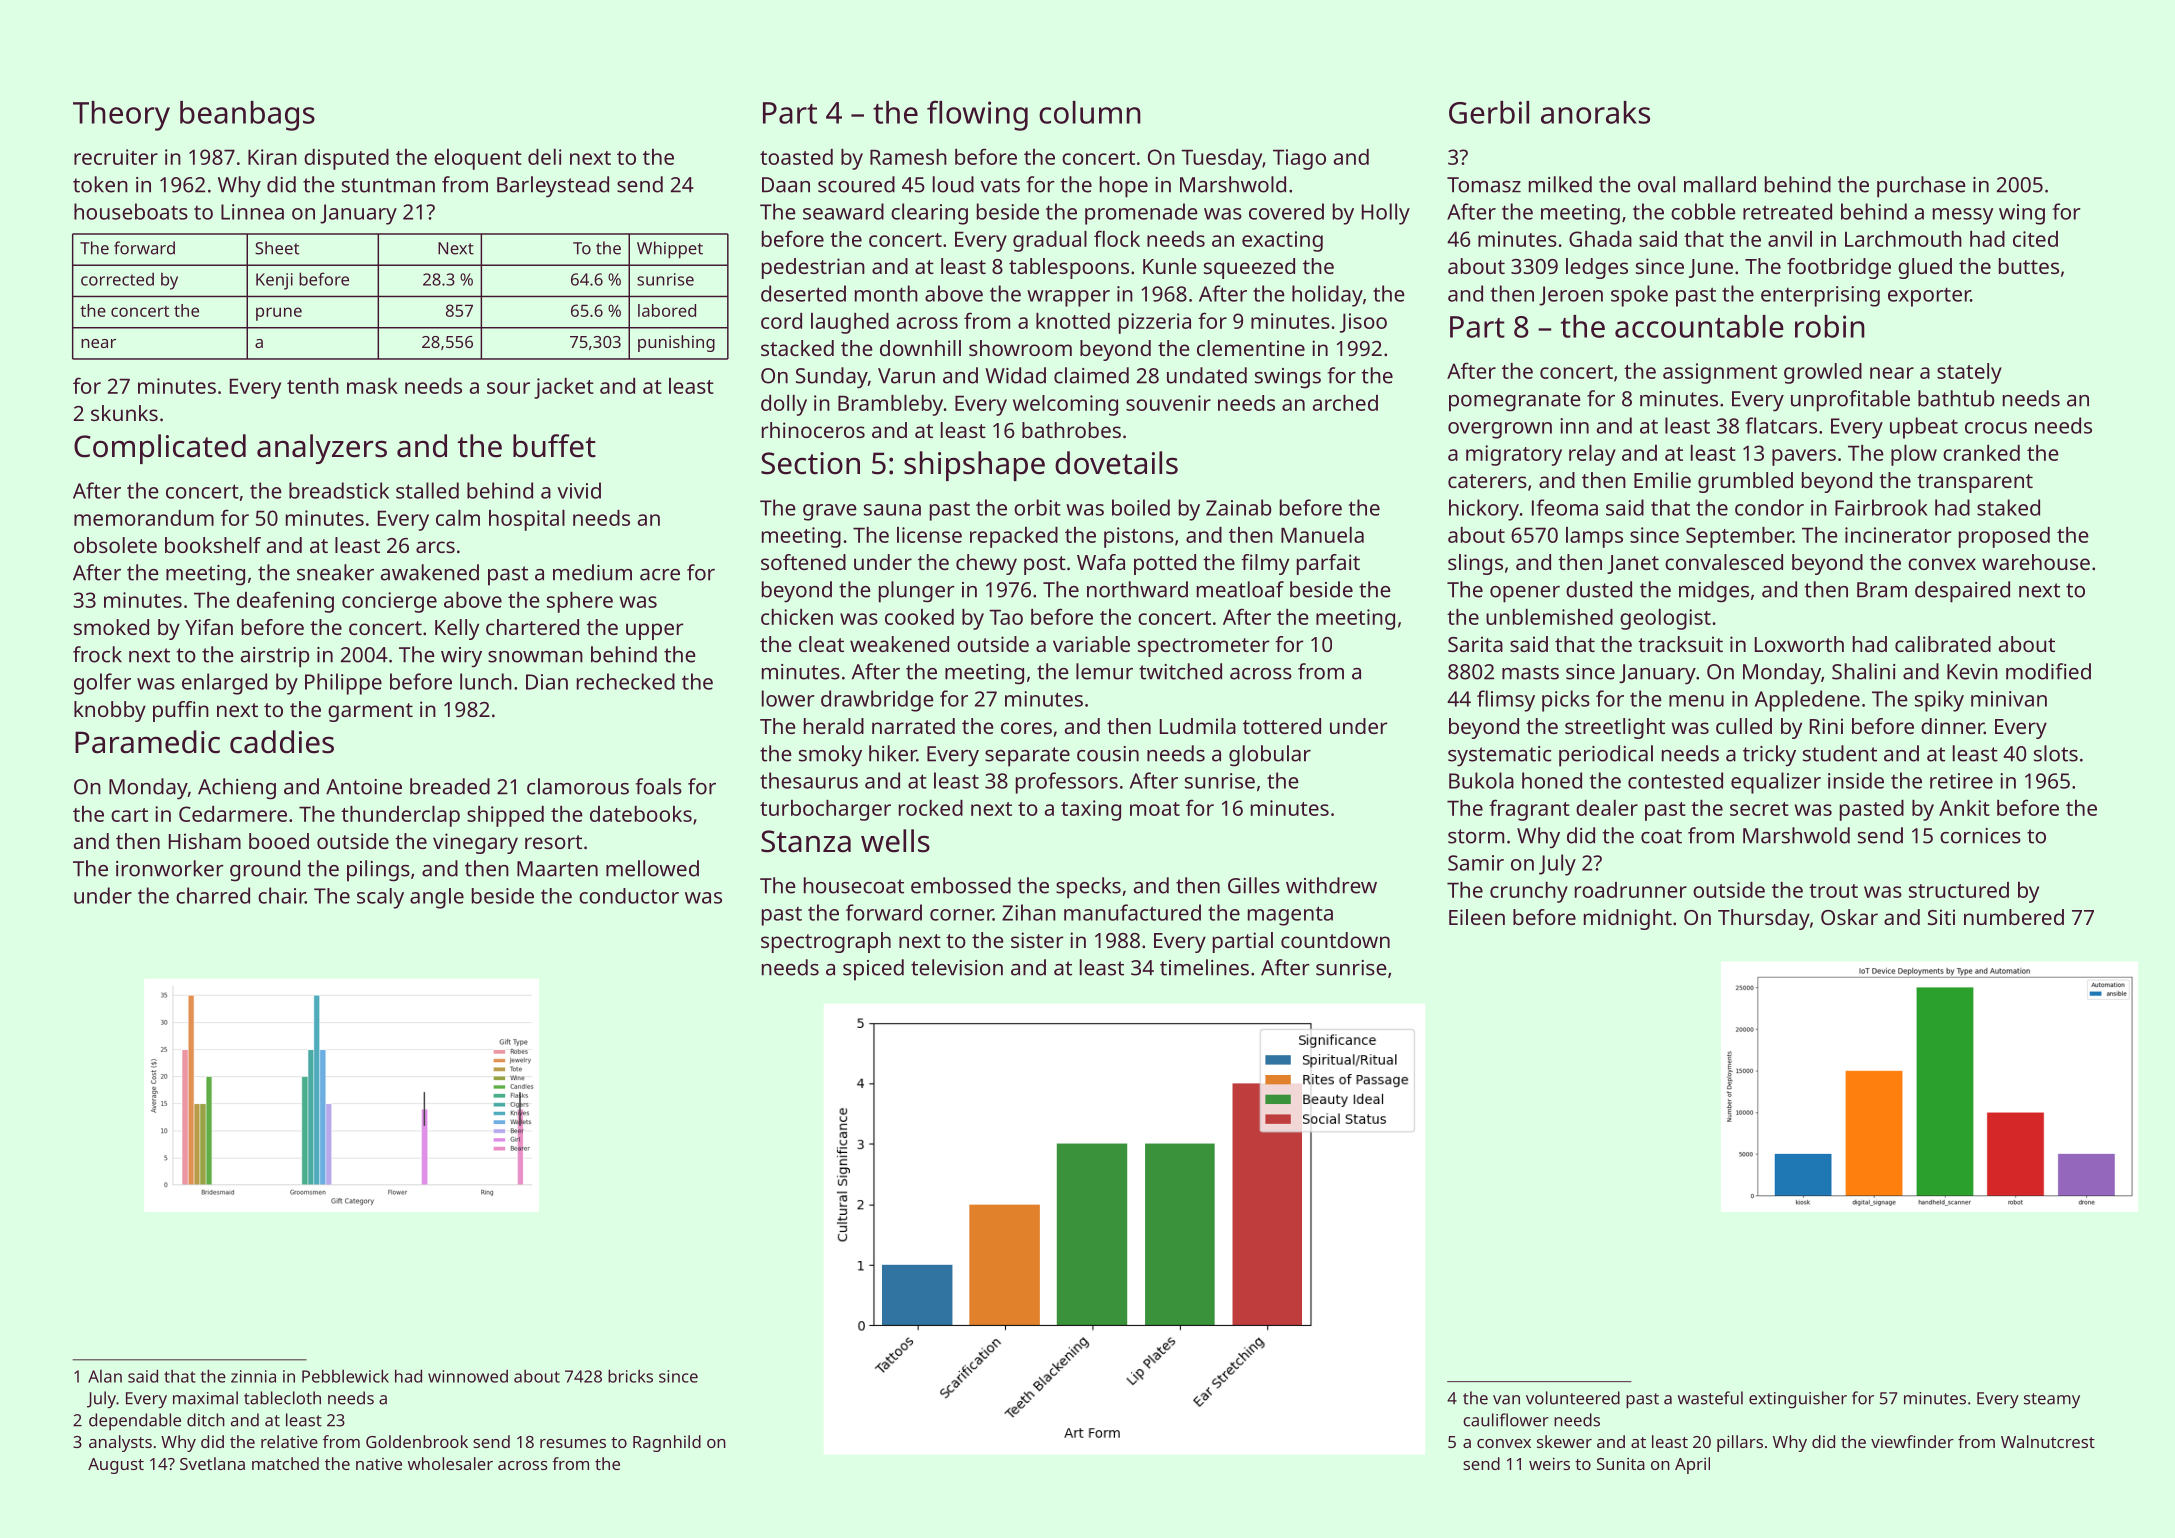  Describe the element at coordinates (380, 898) in the screenshot. I see `scaly` at that location.
